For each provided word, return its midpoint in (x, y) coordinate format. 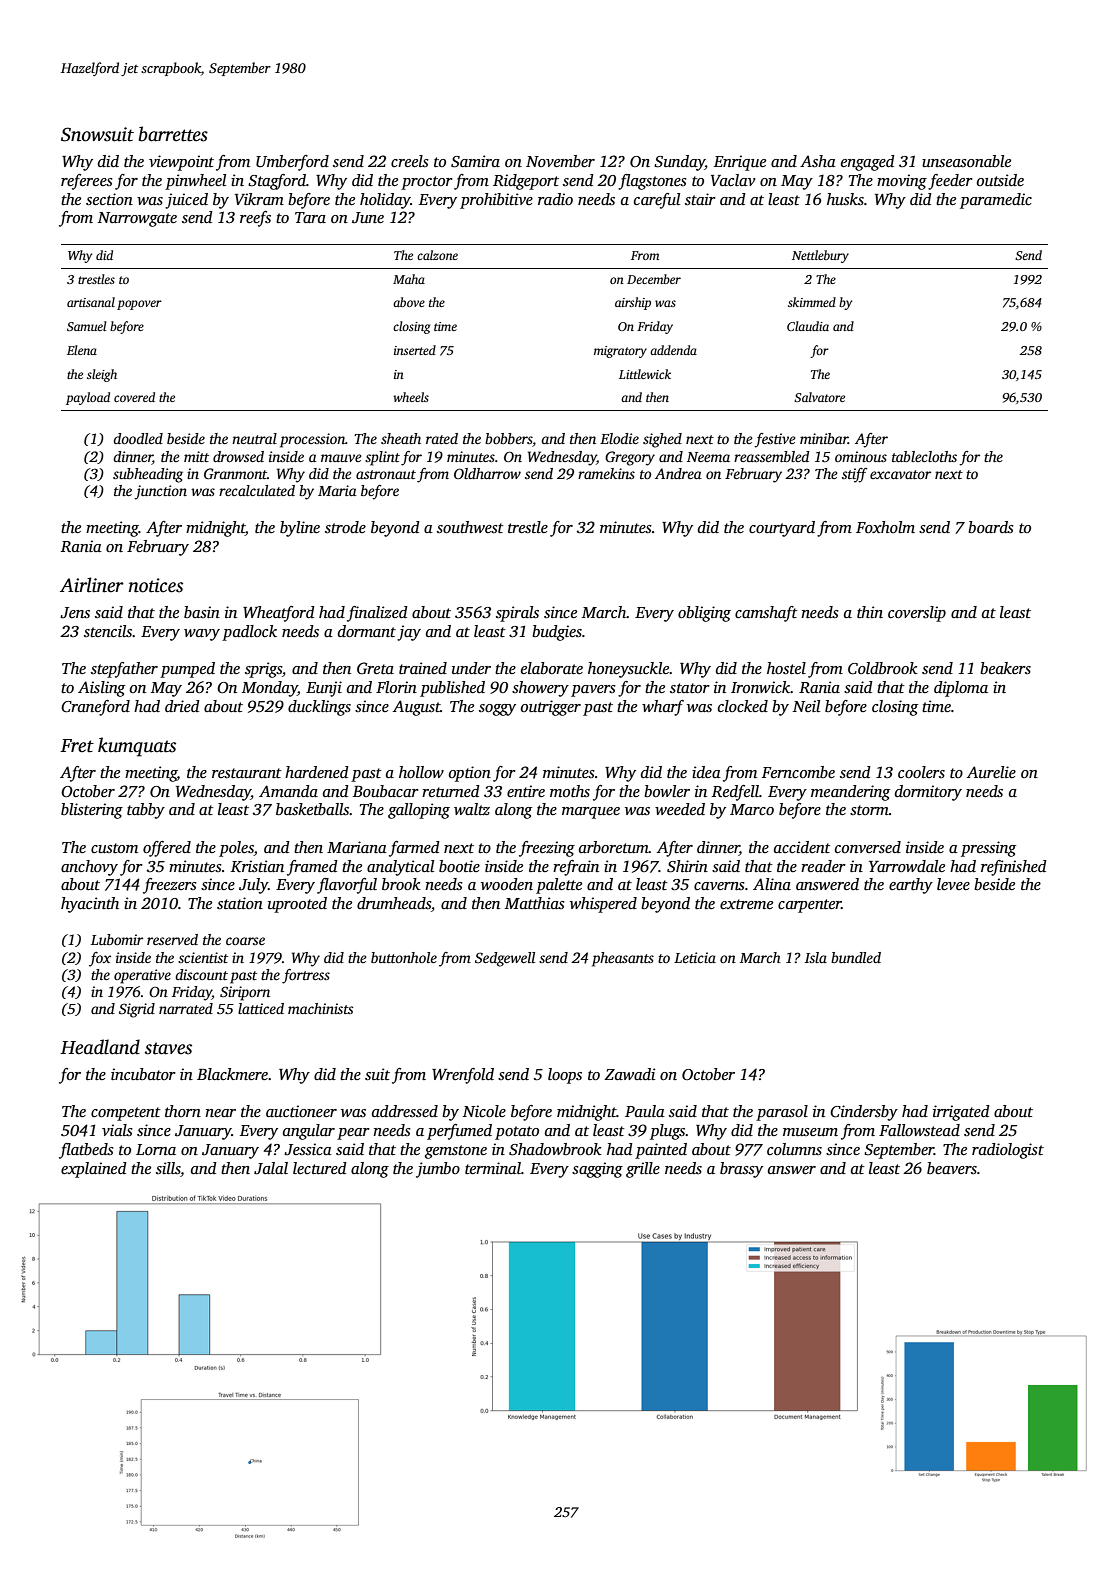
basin (202, 612)
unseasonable (966, 161)
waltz (472, 809)
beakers (1005, 668)
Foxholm (885, 527)
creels (410, 161)
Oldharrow (487, 473)
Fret (77, 746)
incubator (143, 1074)
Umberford (292, 163)
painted (661, 1151)
